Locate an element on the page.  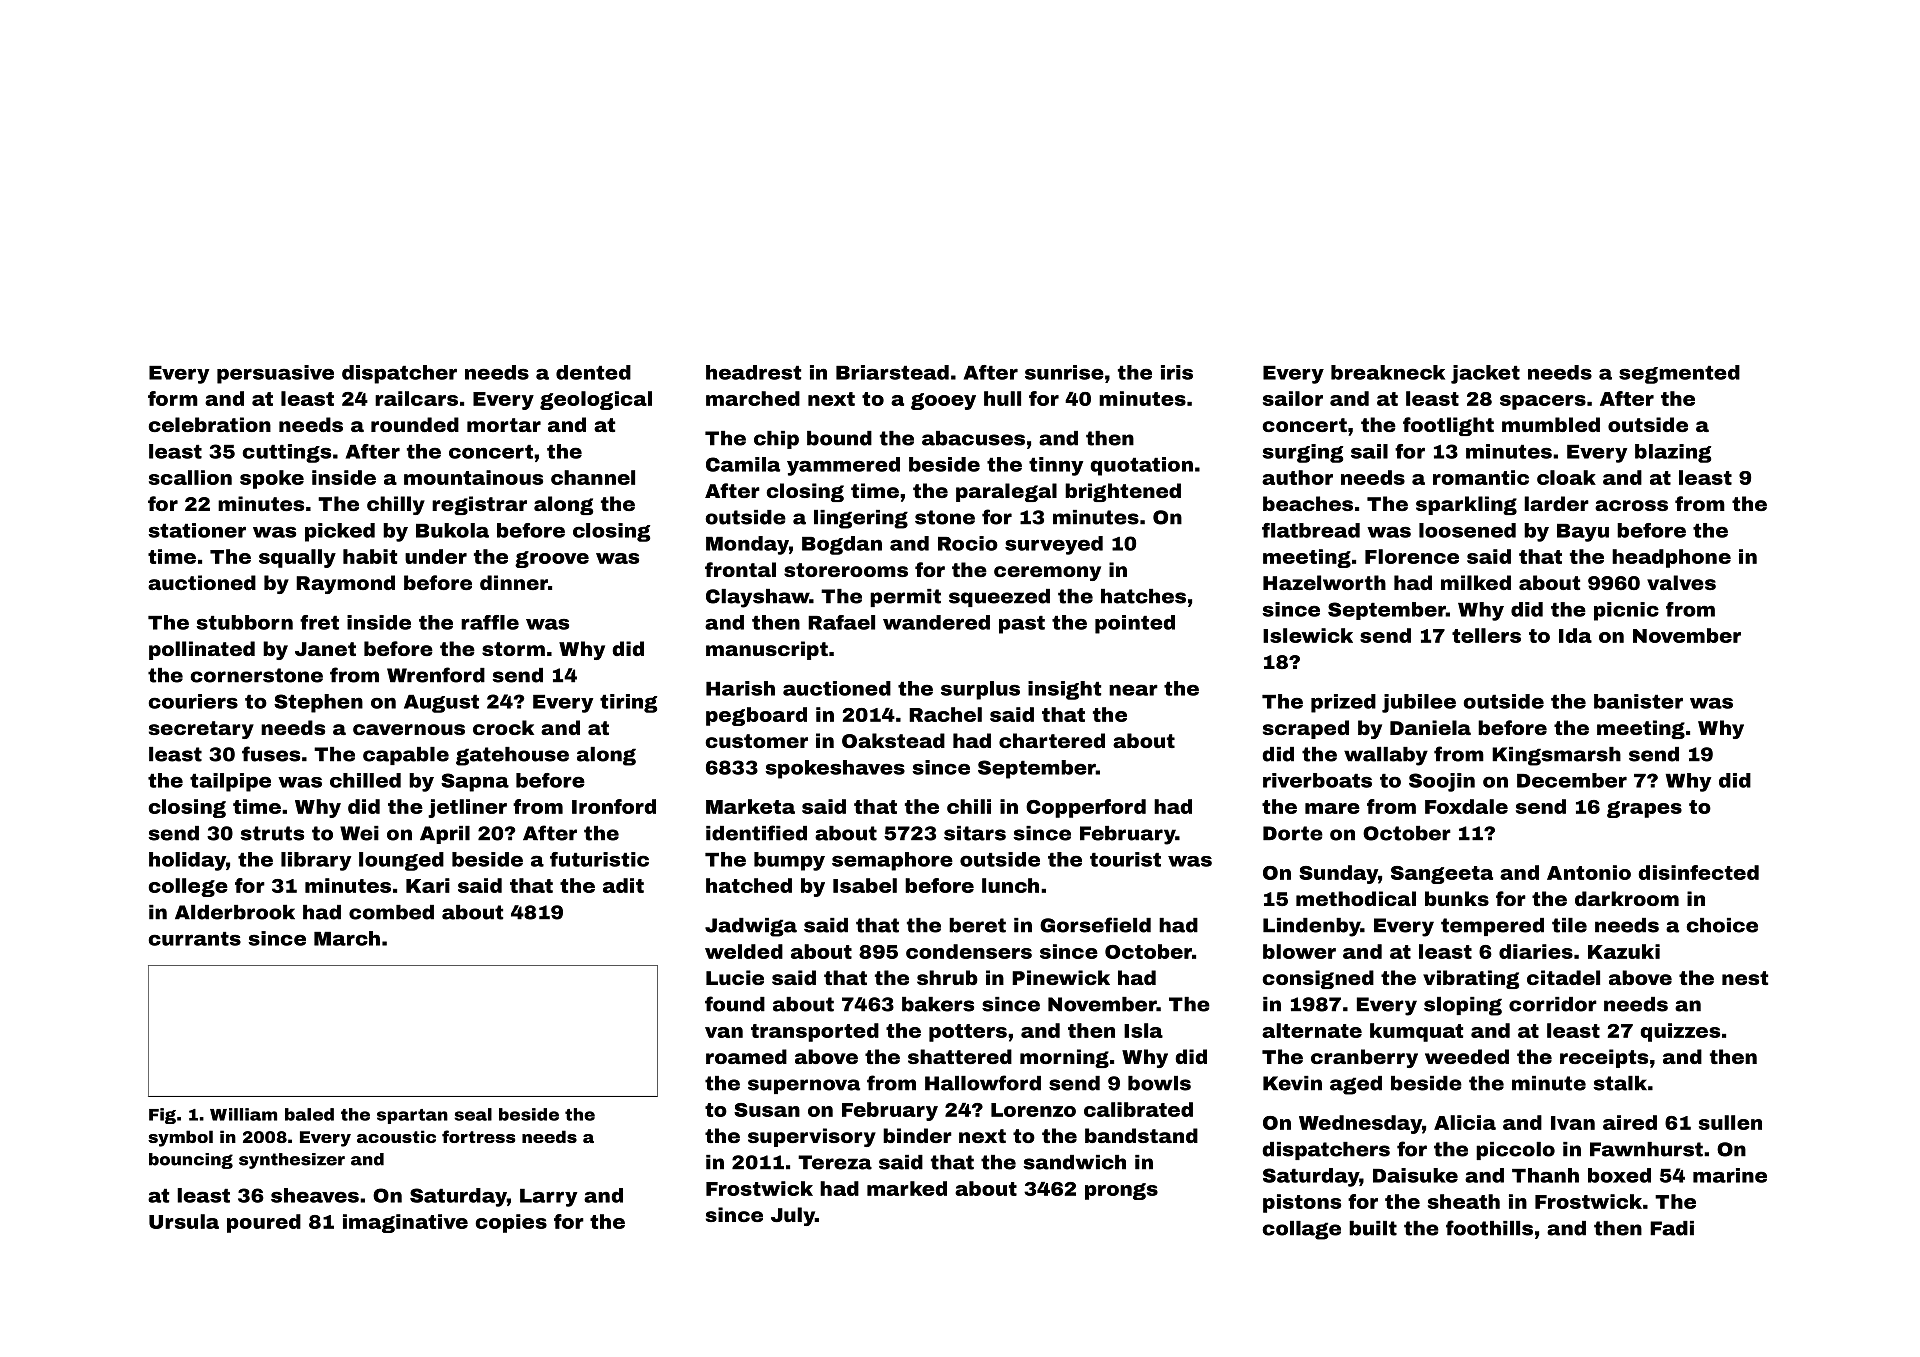
seal is located at coordinates (473, 1114).
